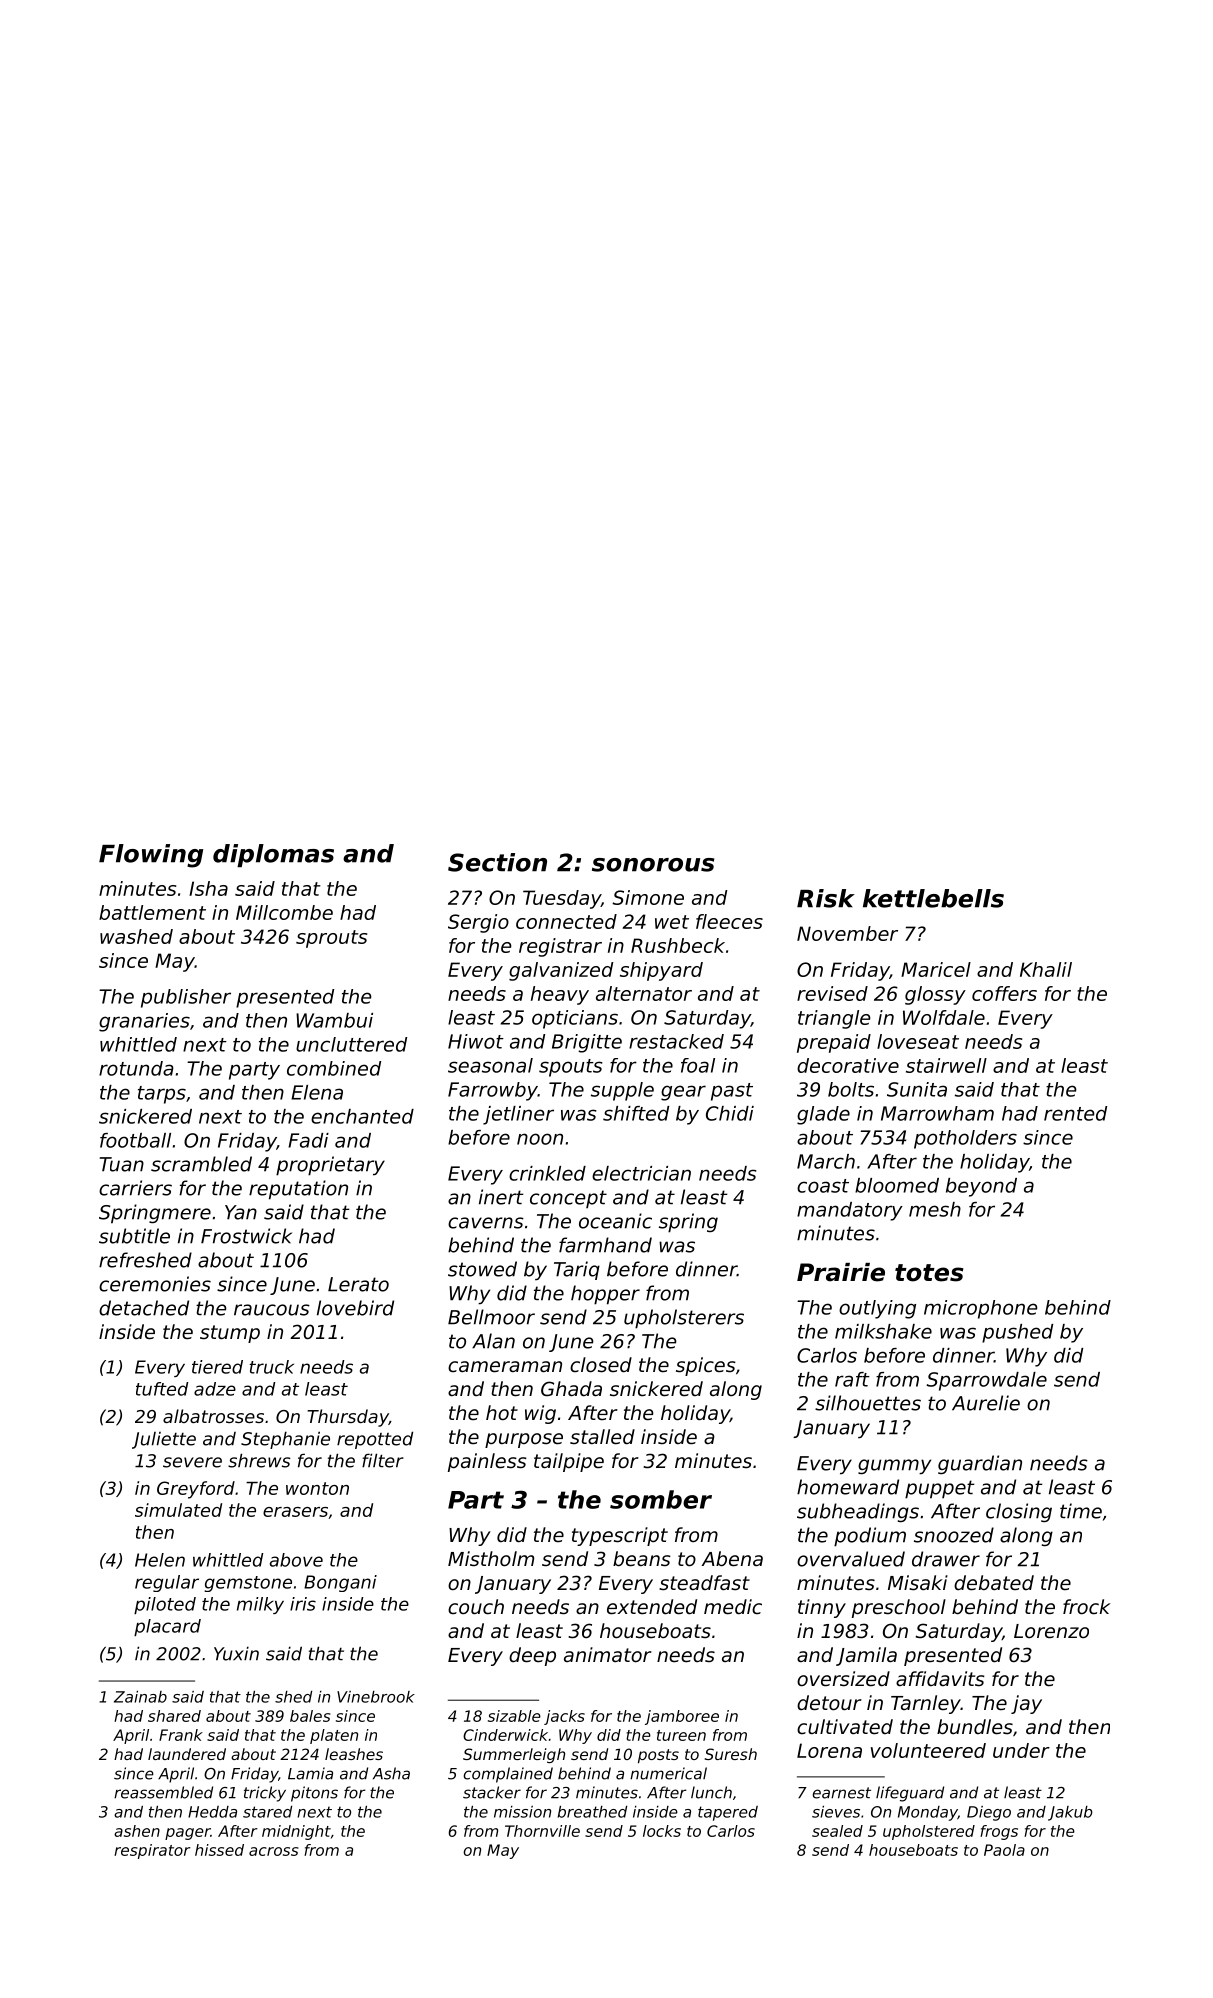 The height and width of the page is (1998, 1213). What do you see at coordinates (847, 933) in the page?
I see `November` at bounding box center [847, 933].
